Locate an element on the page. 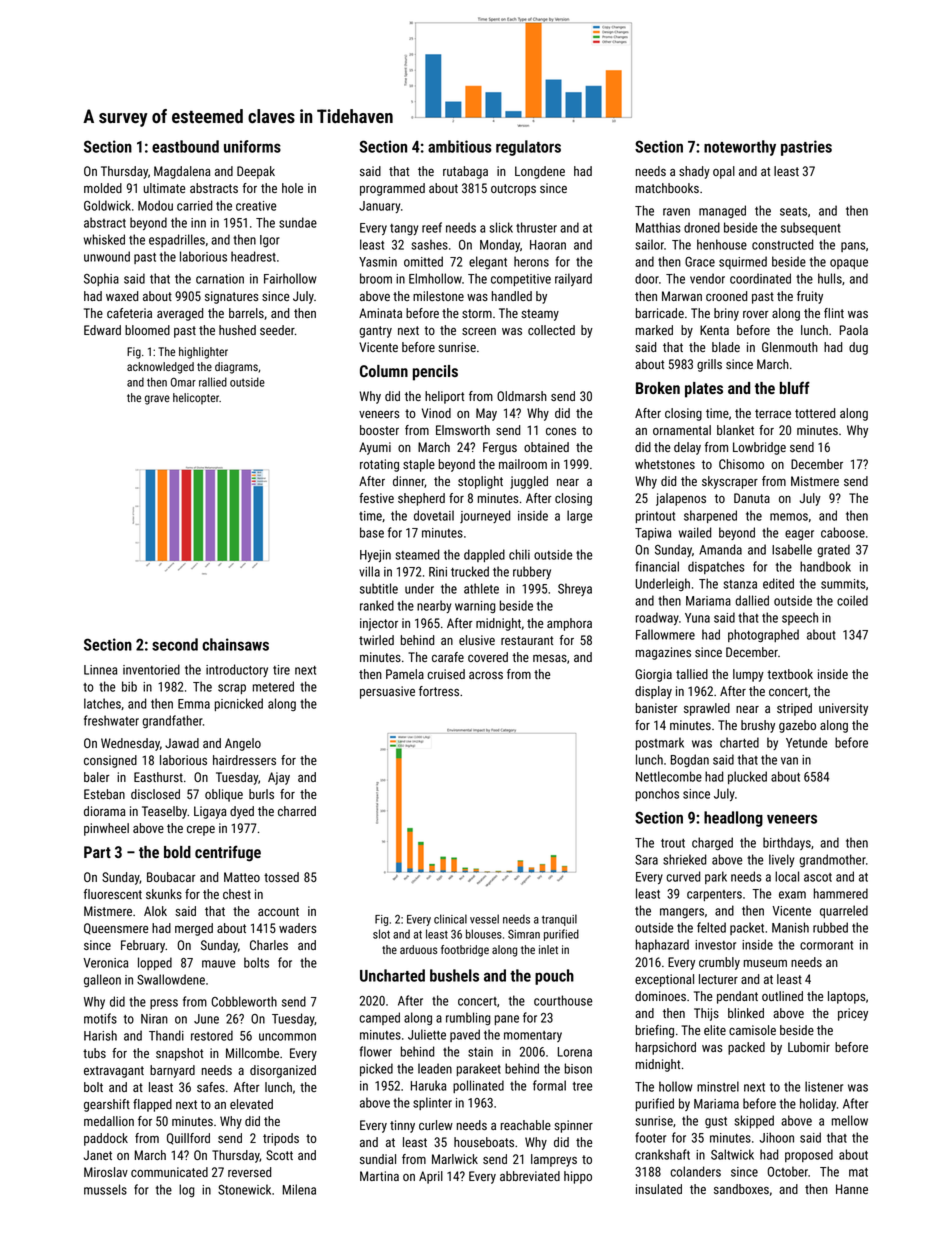  metered is located at coordinates (273, 686).
